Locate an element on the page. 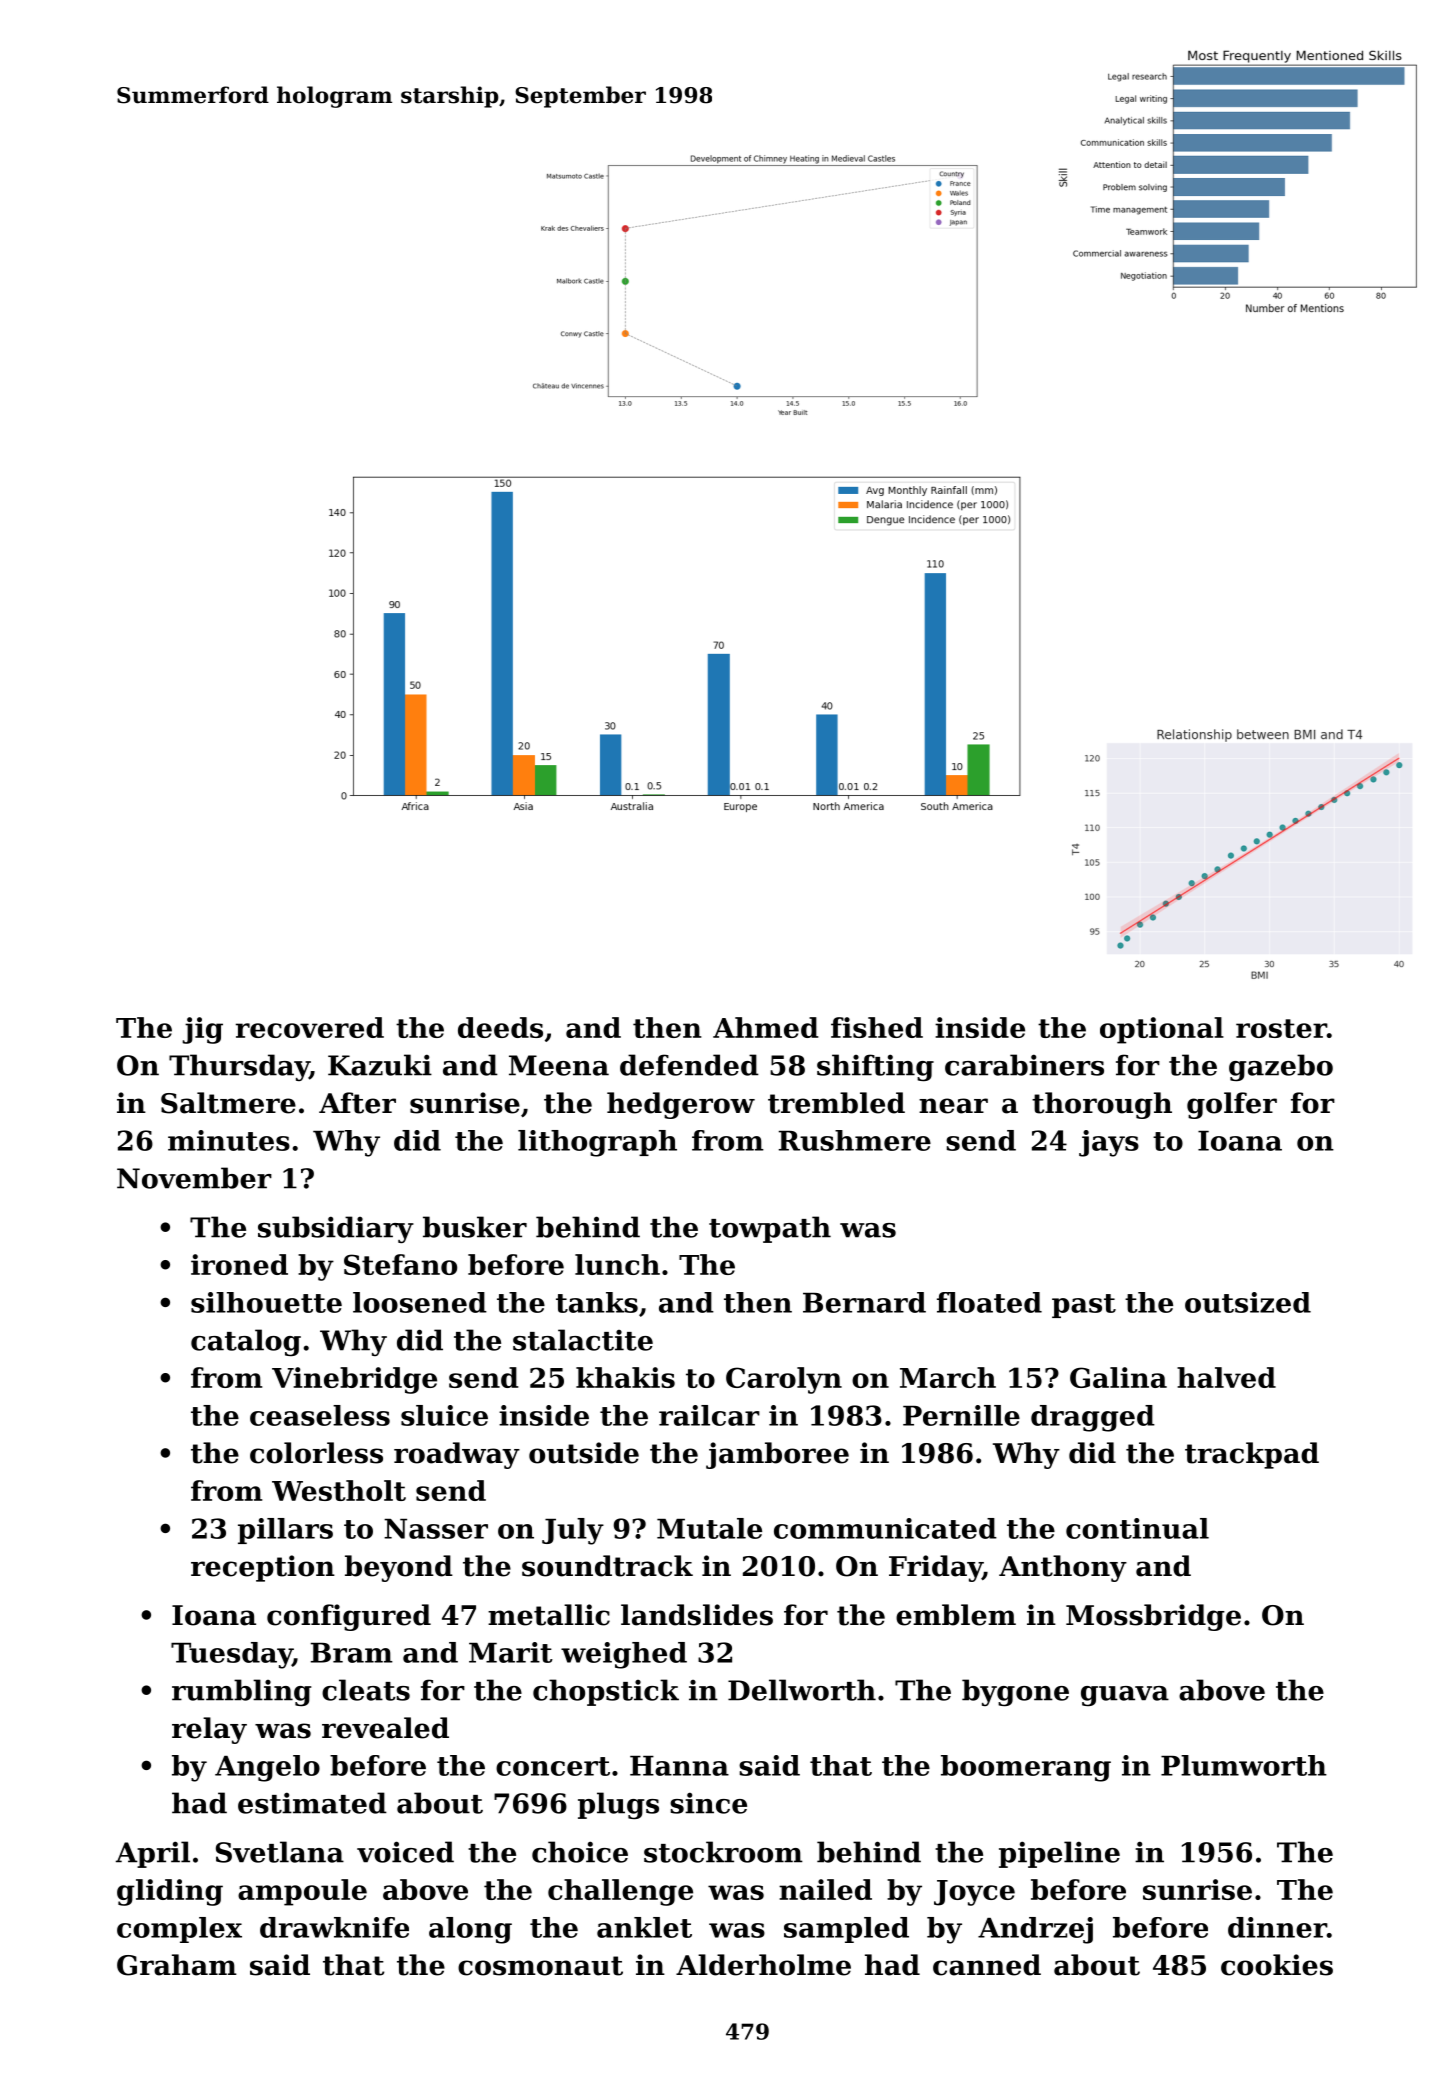 Image resolution: width=1450 pixels, height=2100 pixels. outside is located at coordinates (584, 1453).
